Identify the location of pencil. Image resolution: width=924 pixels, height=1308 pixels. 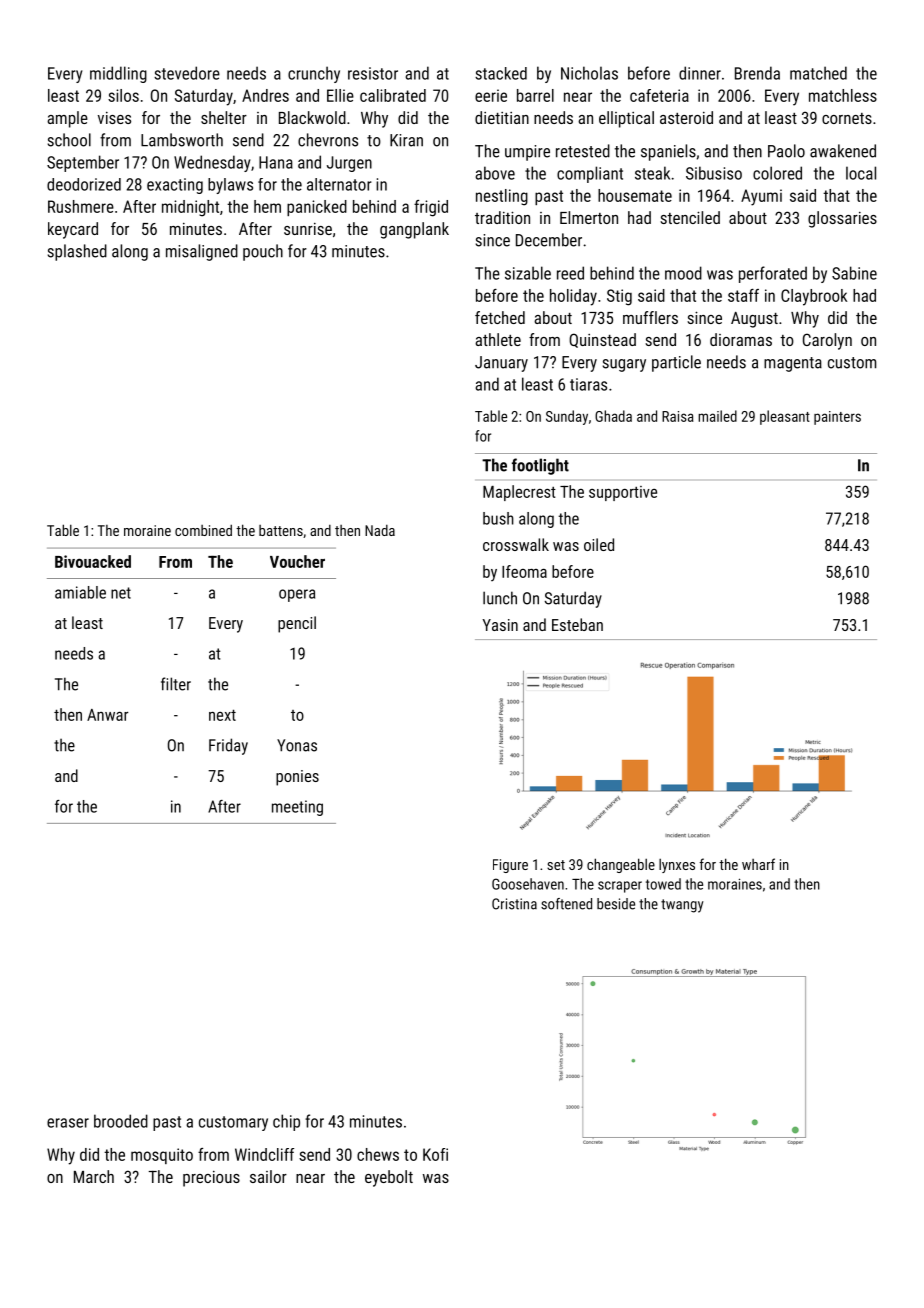
(297, 624).
